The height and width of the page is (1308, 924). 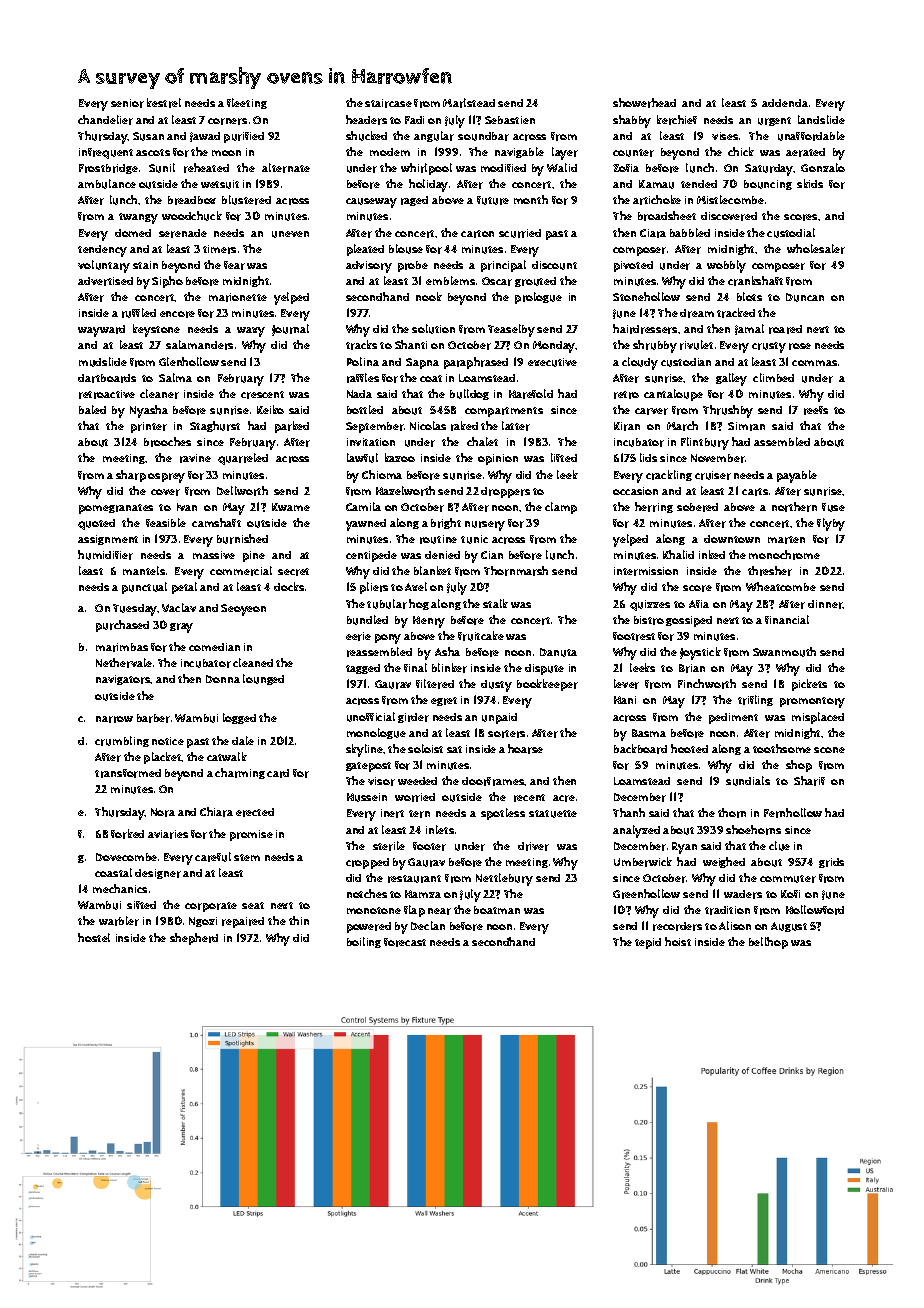 I want to click on raked, so click(x=464, y=426).
